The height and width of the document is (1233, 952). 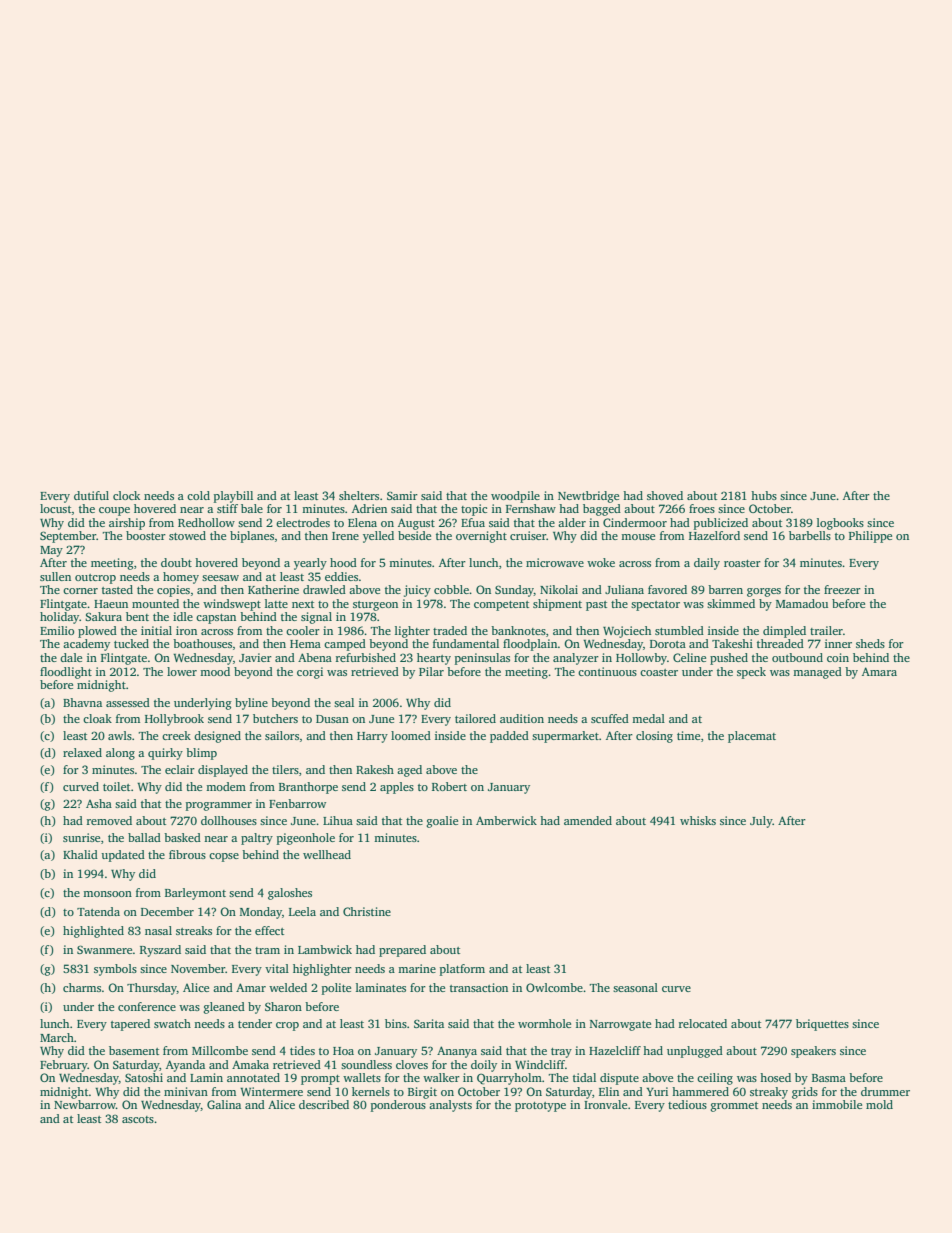 What do you see at coordinates (442, 822) in the document?
I see `goalie` at bounding box center [442, 822].
